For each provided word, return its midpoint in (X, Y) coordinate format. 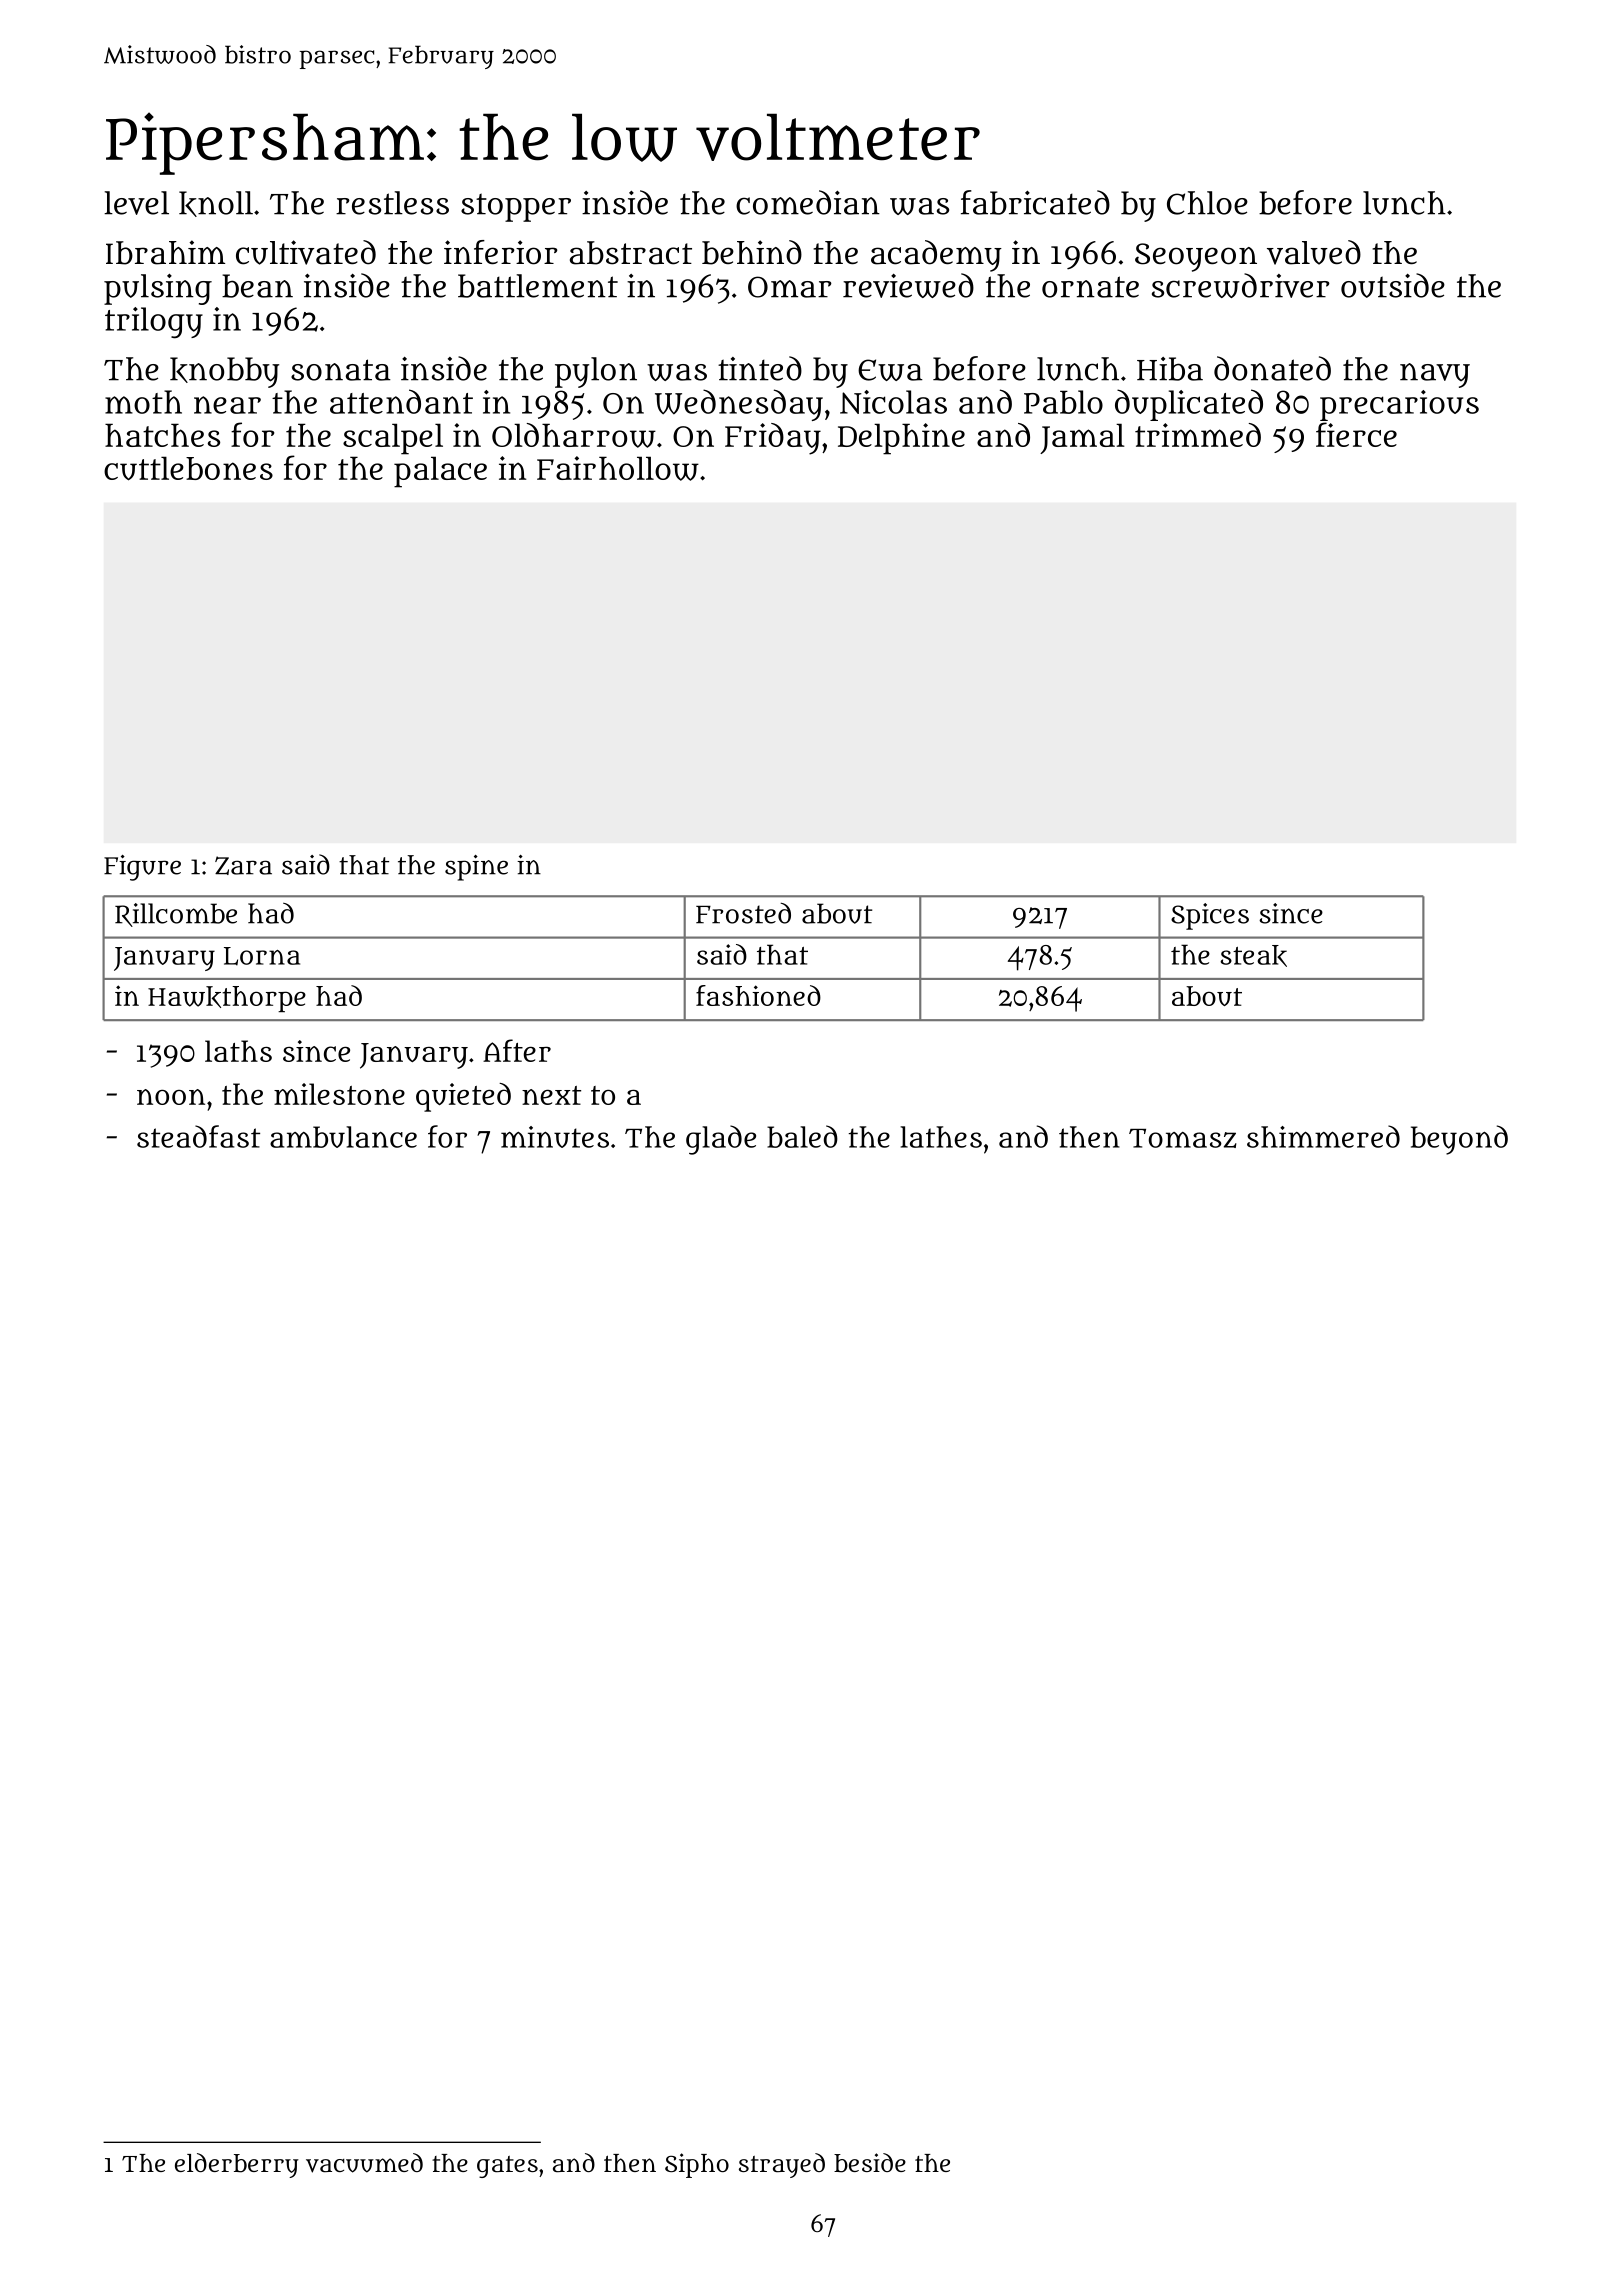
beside (870, 2163)
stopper (516, 207)
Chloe (1207, 203)
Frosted (743, 913)
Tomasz (1183, 1138)
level (136, 203)
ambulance (343, 1137)
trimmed (1198, 435)
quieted (463, 1097)
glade (721, 1140)
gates (507, 2167)
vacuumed (364, 2163)
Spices (1210, 916)
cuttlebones (188, 468)
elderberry (237, 2165)
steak (1253, 956)
